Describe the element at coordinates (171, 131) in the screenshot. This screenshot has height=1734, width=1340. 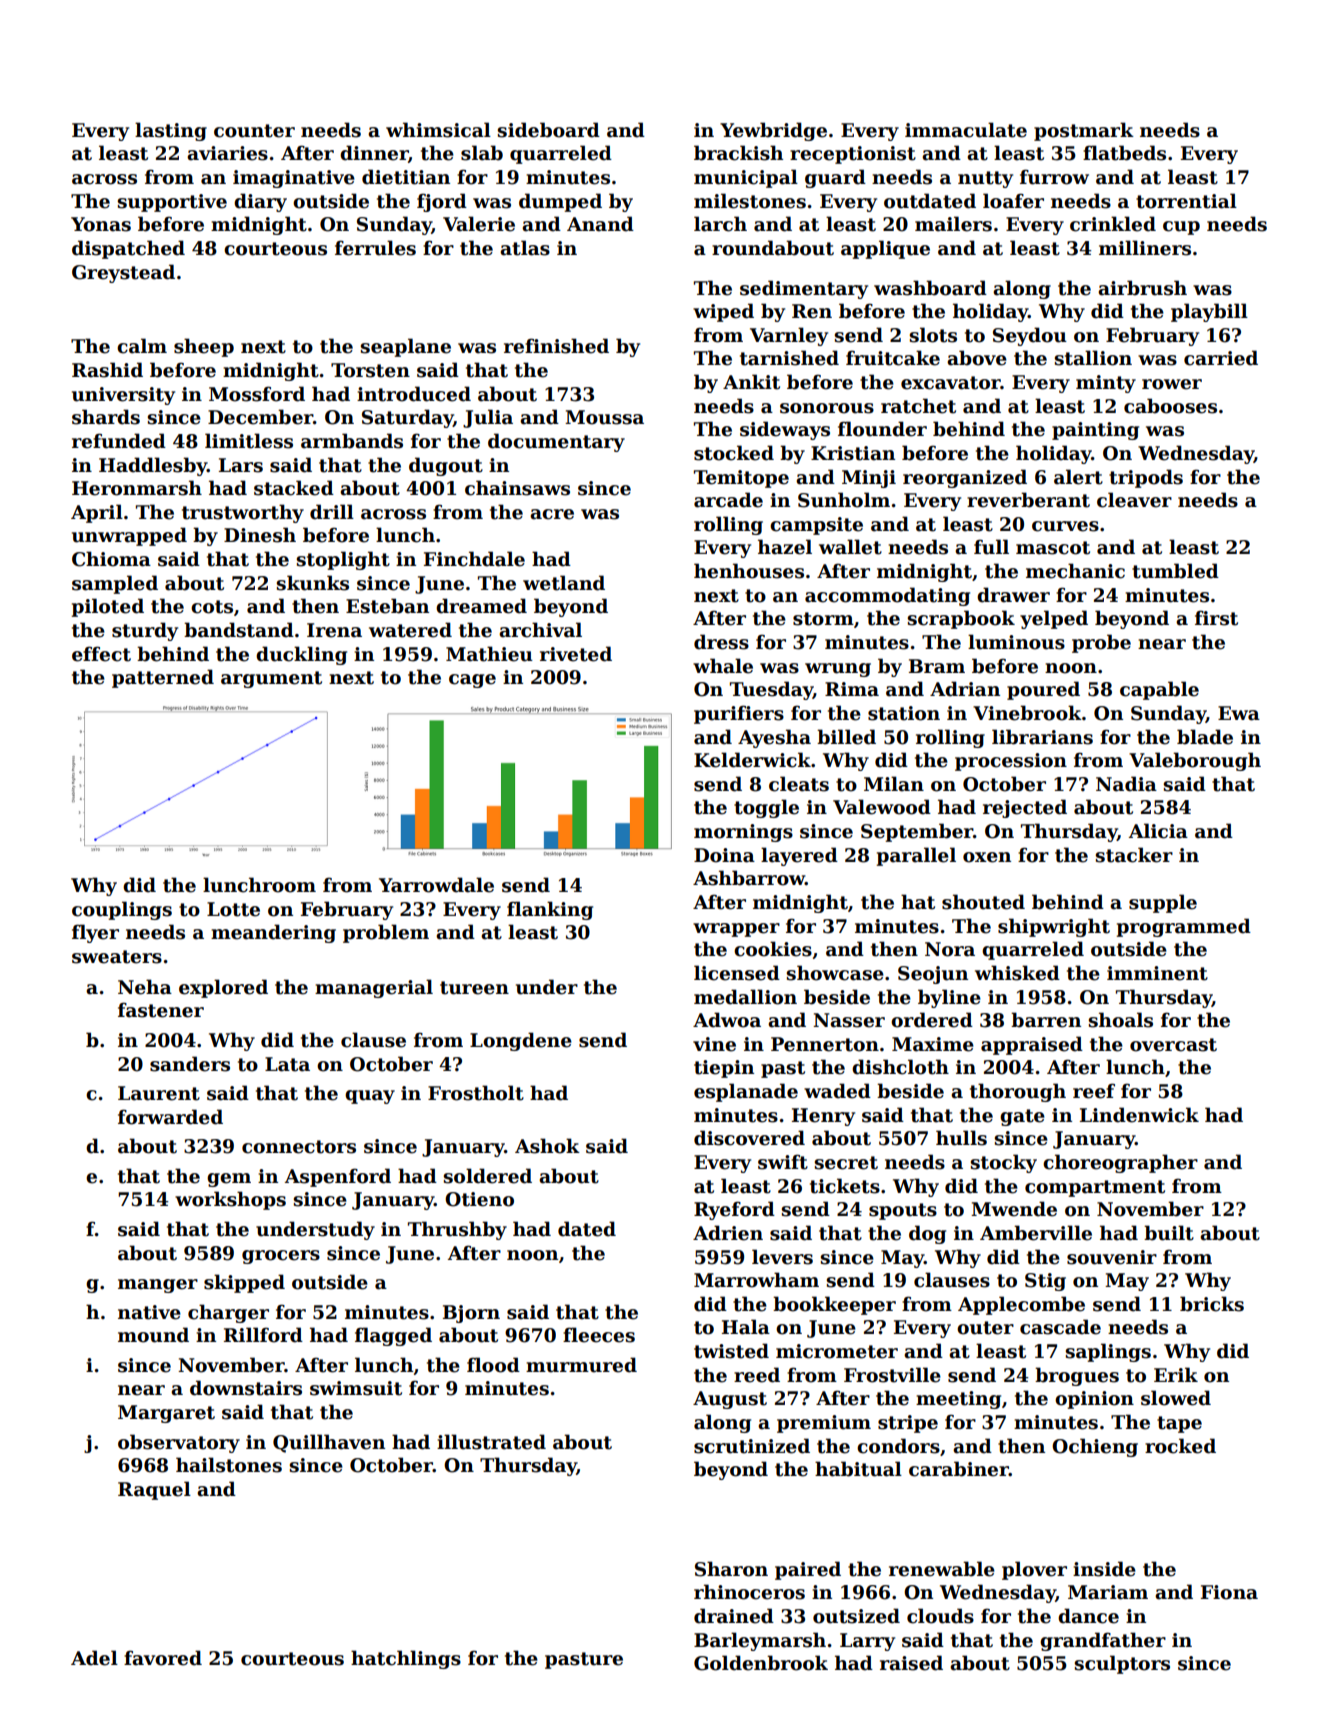
I see `lasting` at that location.
